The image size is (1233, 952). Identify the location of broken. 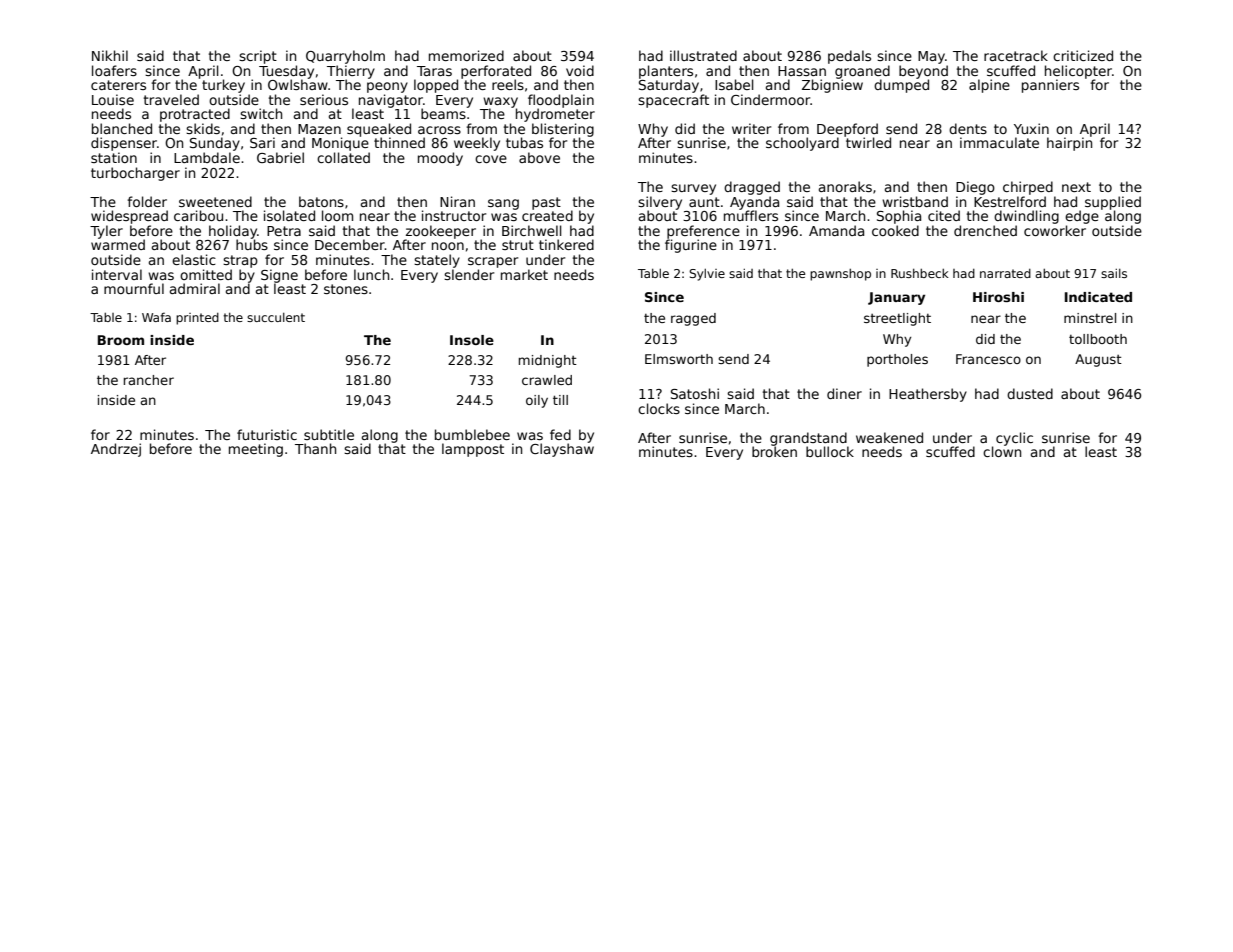
(774, 451).
